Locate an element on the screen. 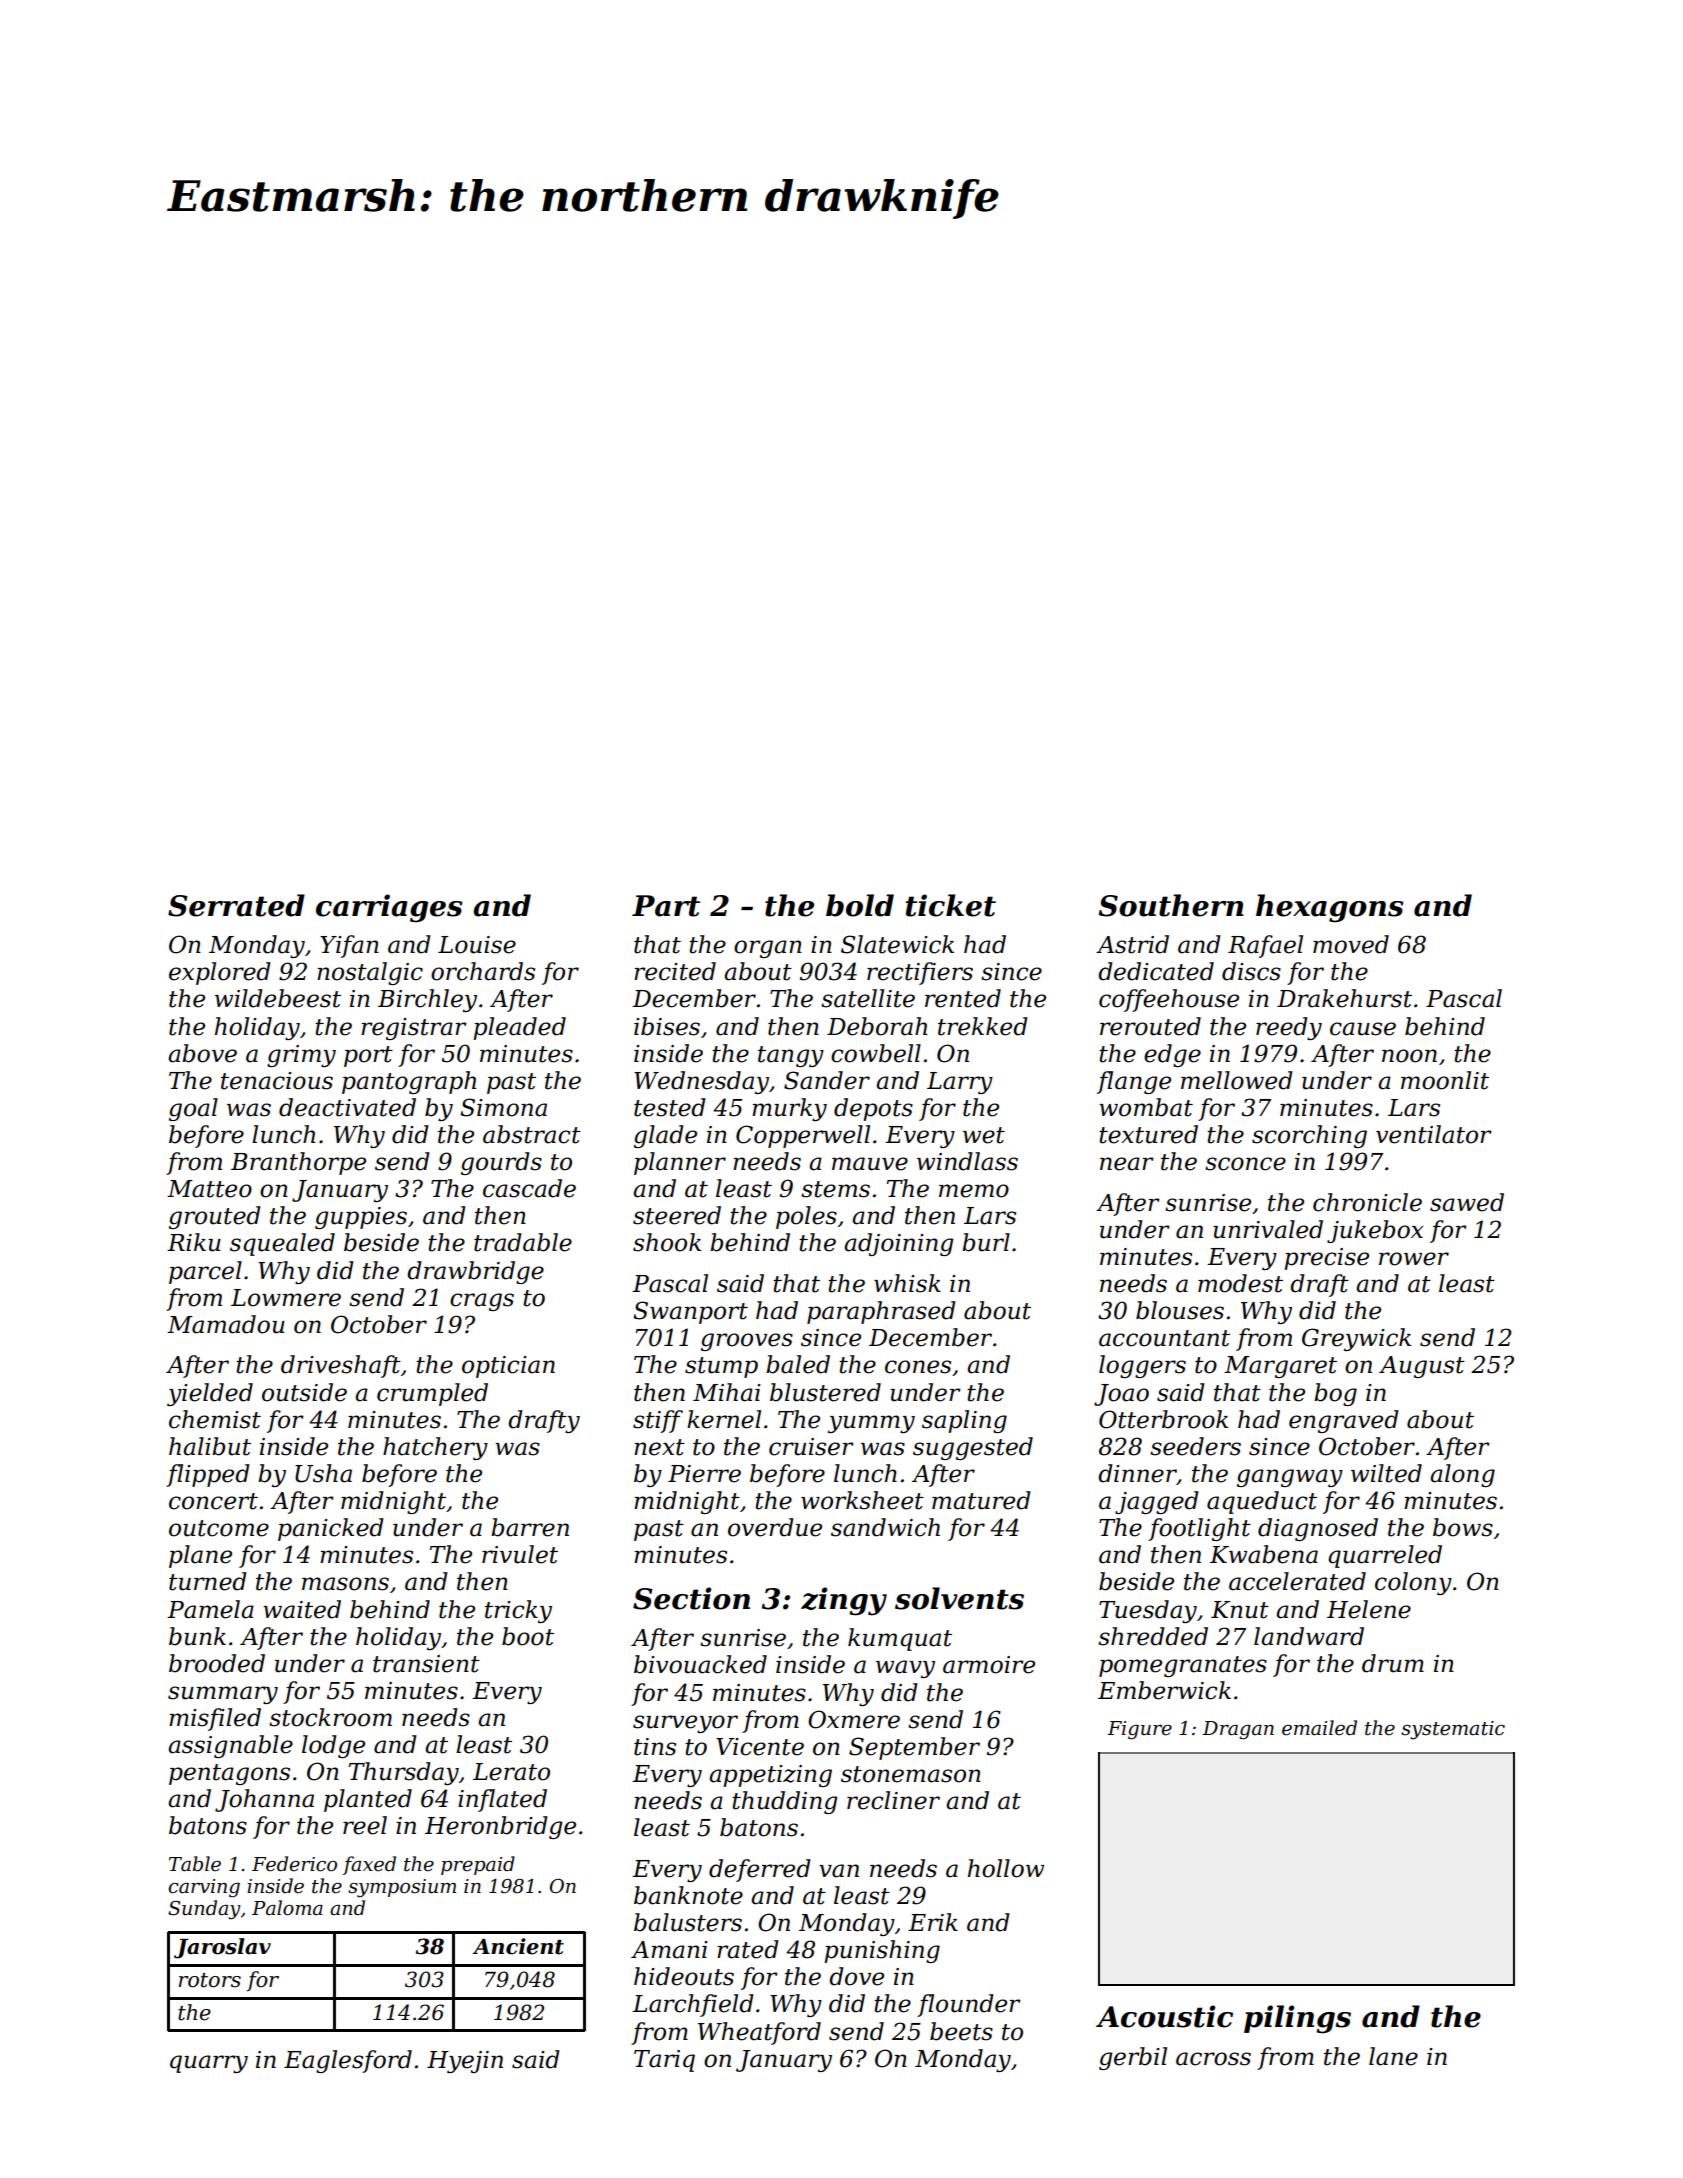 Image resolution: width=1683 pixels, height=2178 pixels. ticket is located at coordinates (950, 905).
